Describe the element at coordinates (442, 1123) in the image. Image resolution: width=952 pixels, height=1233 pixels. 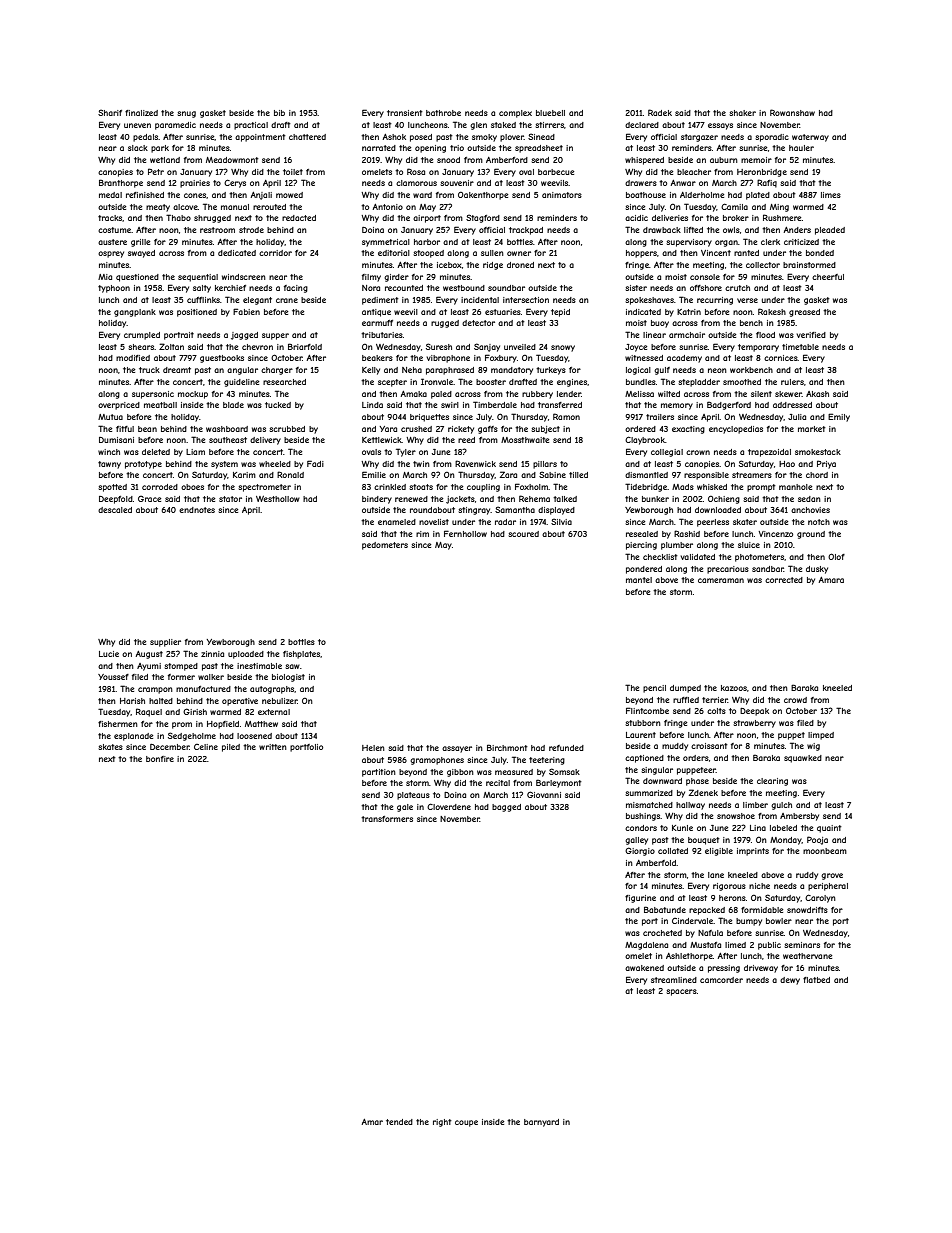
I see `right` at that location.
